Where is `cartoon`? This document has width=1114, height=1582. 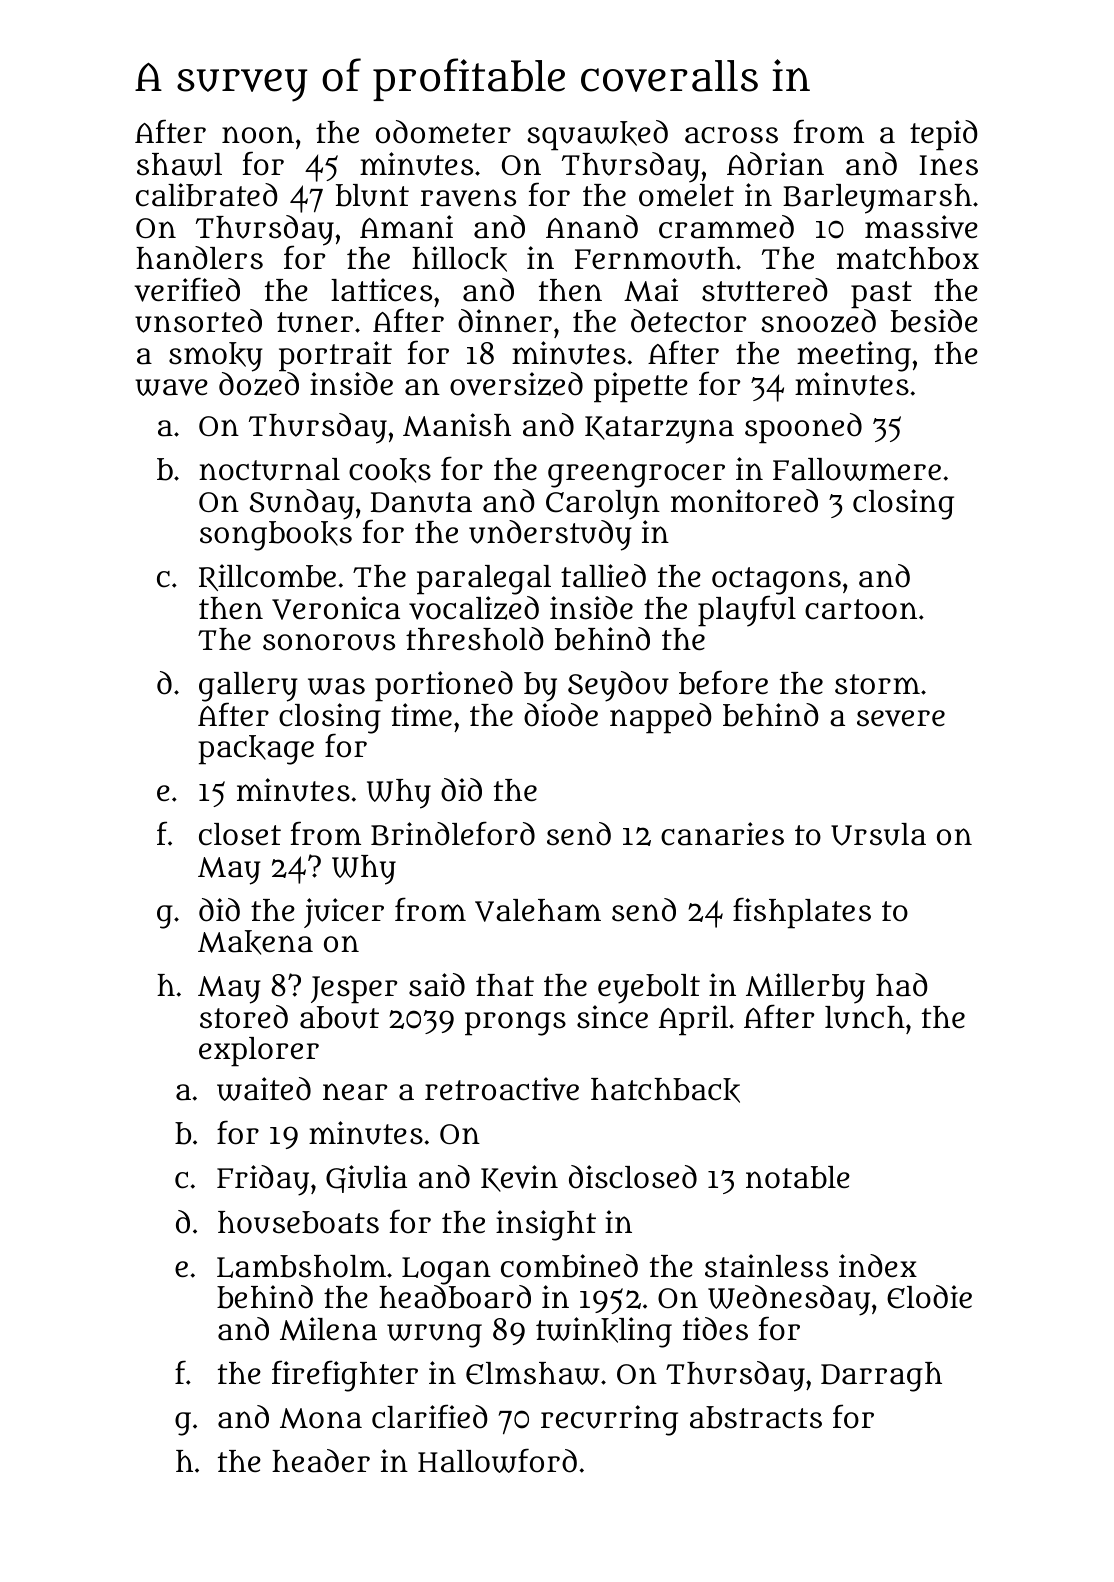 cartoon is located at coordinates (861, 609).
